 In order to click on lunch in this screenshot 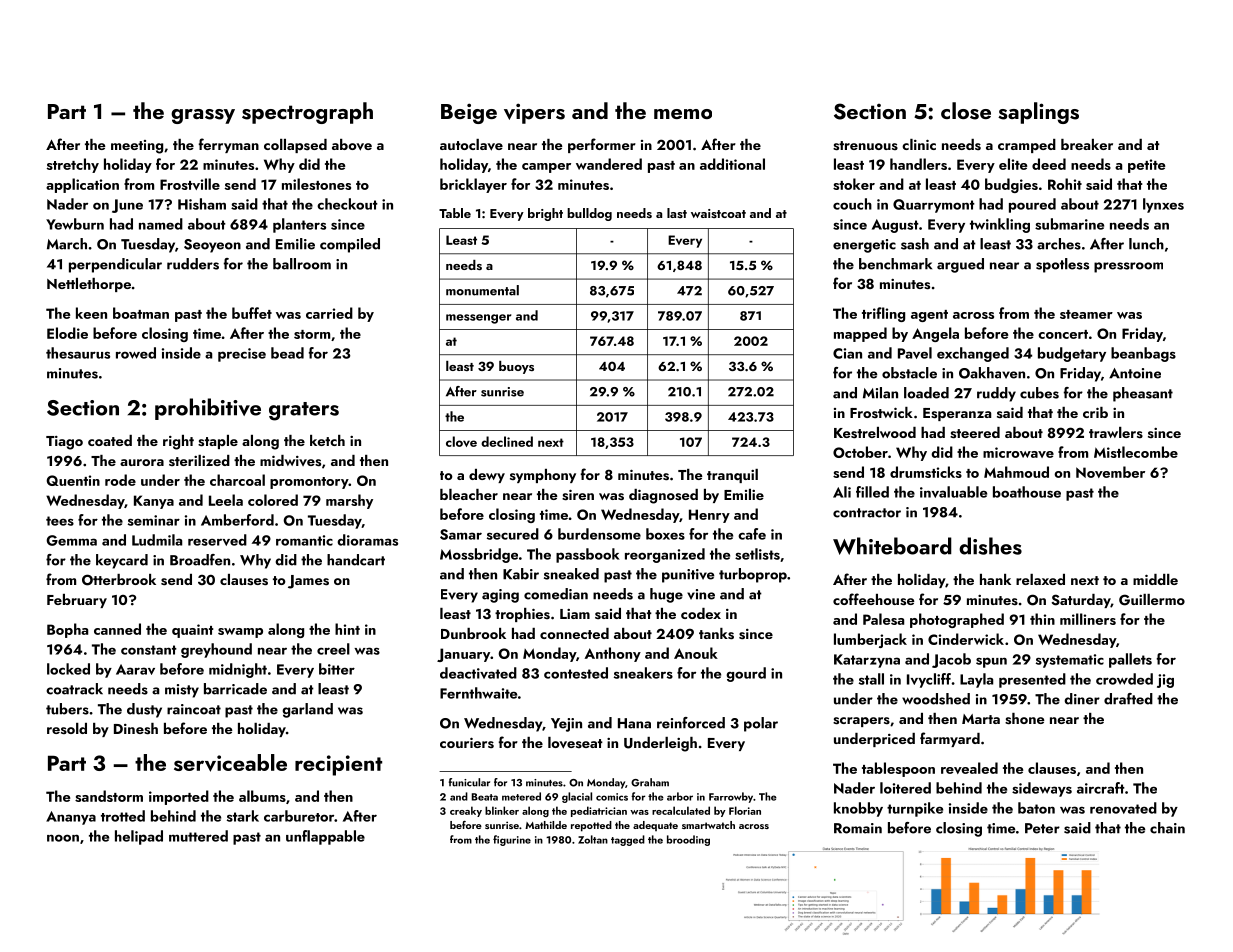, I will do `click(1146, 244)`.
